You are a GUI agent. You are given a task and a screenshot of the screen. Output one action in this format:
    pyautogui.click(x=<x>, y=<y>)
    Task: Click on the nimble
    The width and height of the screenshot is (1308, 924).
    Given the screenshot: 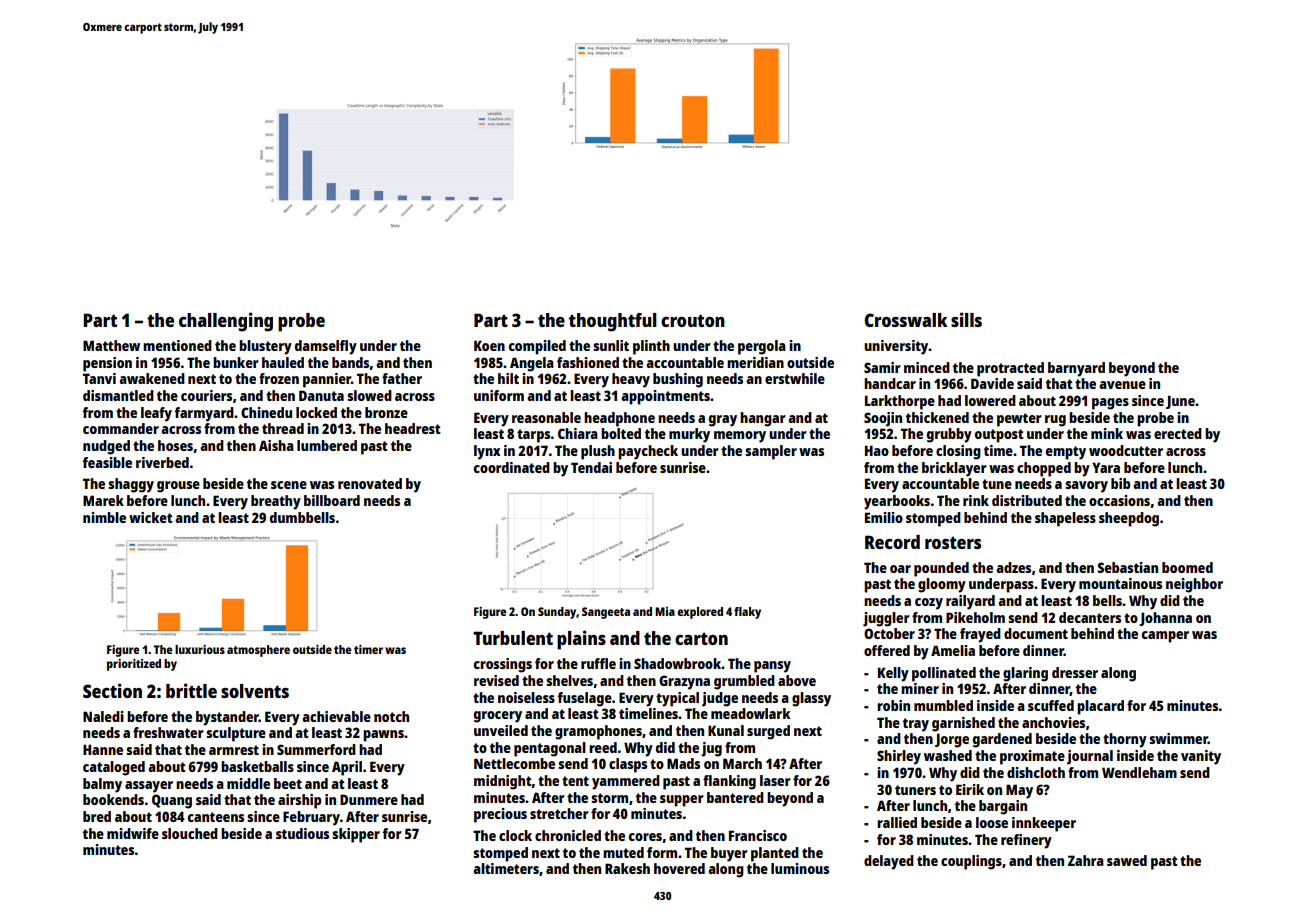 What is the action you would take?
    pyautogui.click(x=104, y=517)
